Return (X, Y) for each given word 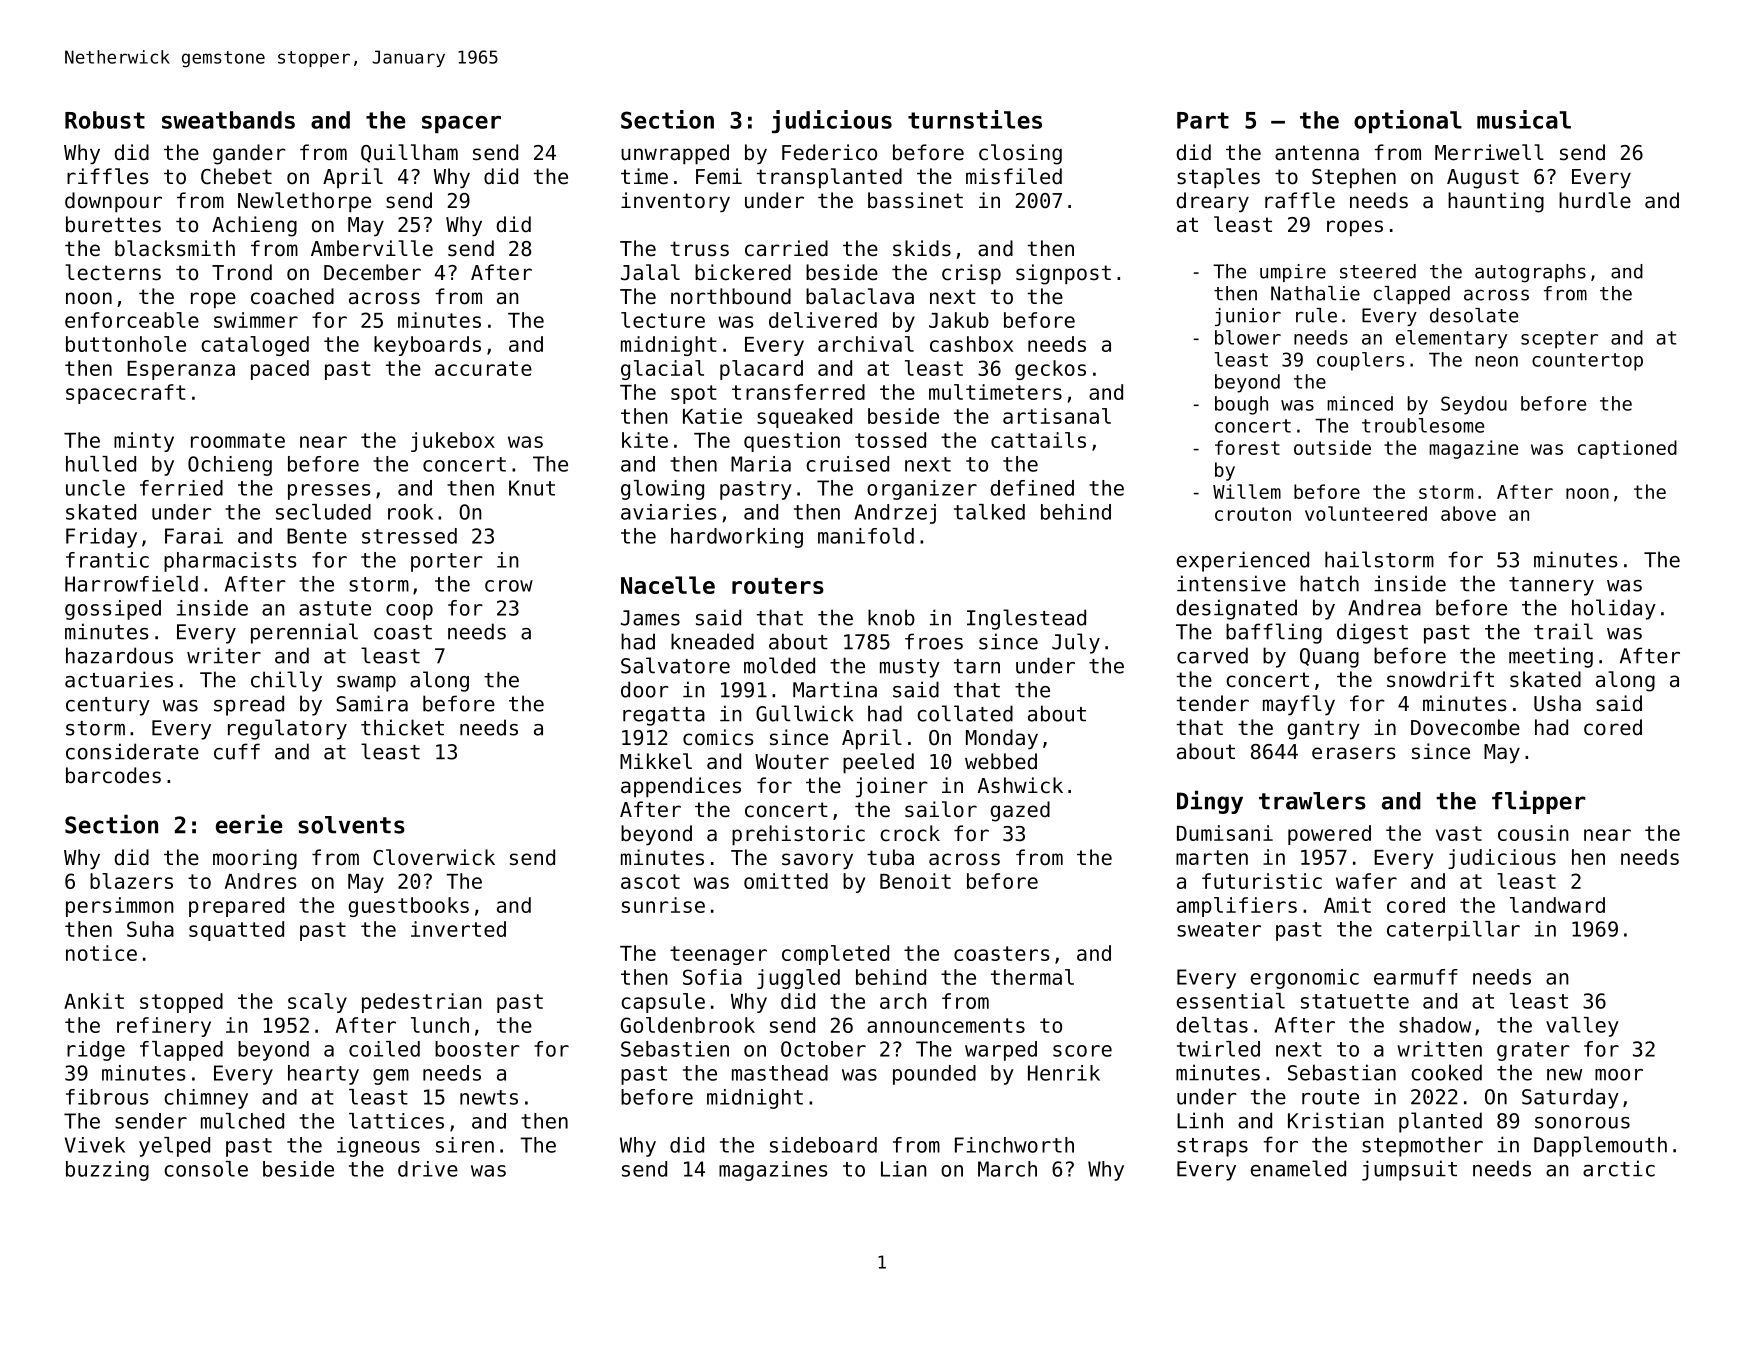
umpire (1293, 273)
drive (428, 1169)
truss (699, 249)
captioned (1627, 449)
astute (335, 608)
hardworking (737, 538)
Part (1203, 120)
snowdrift (1440, 679)
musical (1524, 119)
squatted (236, 931)
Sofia (712, 977)
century (108, 706)
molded (779, 665)
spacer (461, 124)
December (372, 272)
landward (1557, 905)
